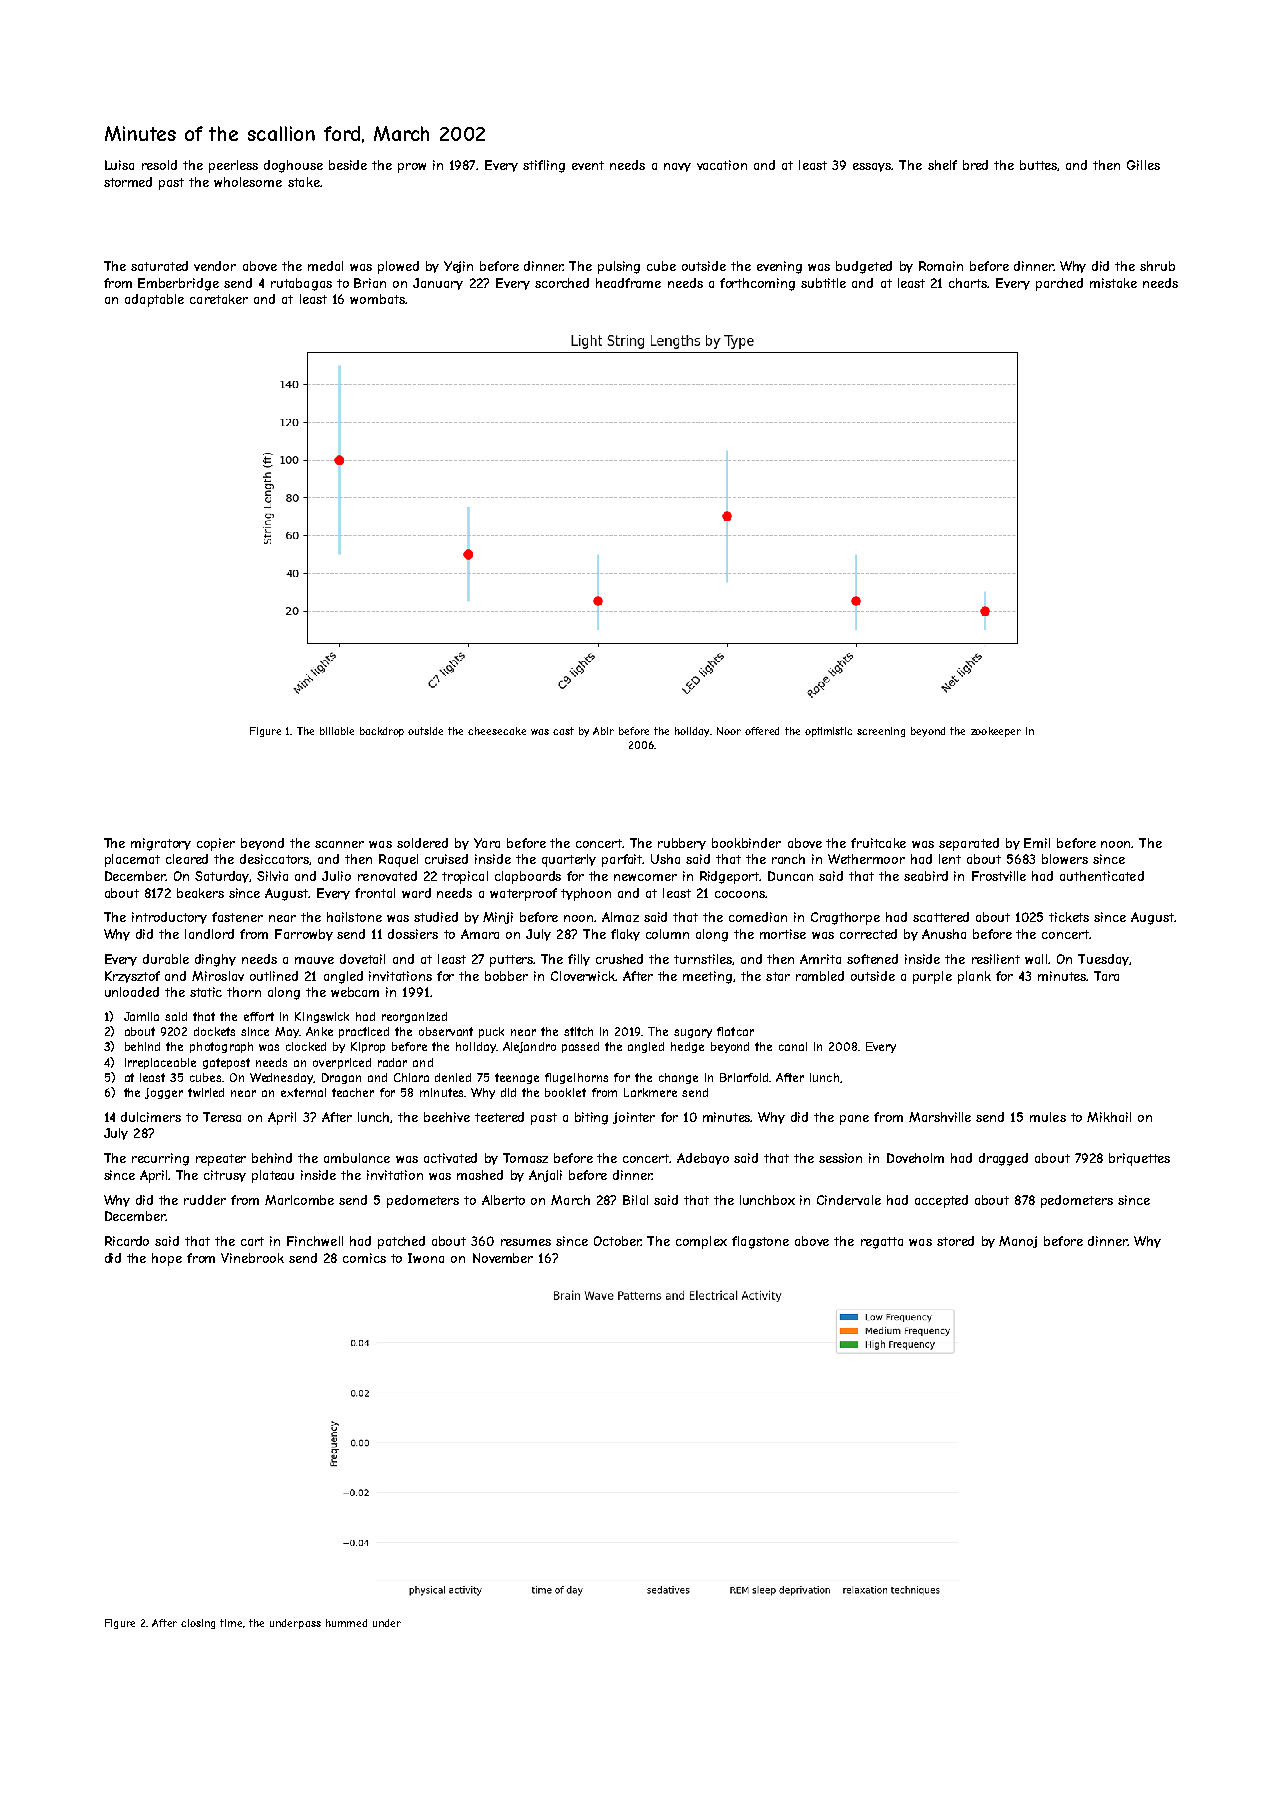 The height and width of the screenshot is (1816, 1284). I want to click on Frostville, so click(999, 876).
